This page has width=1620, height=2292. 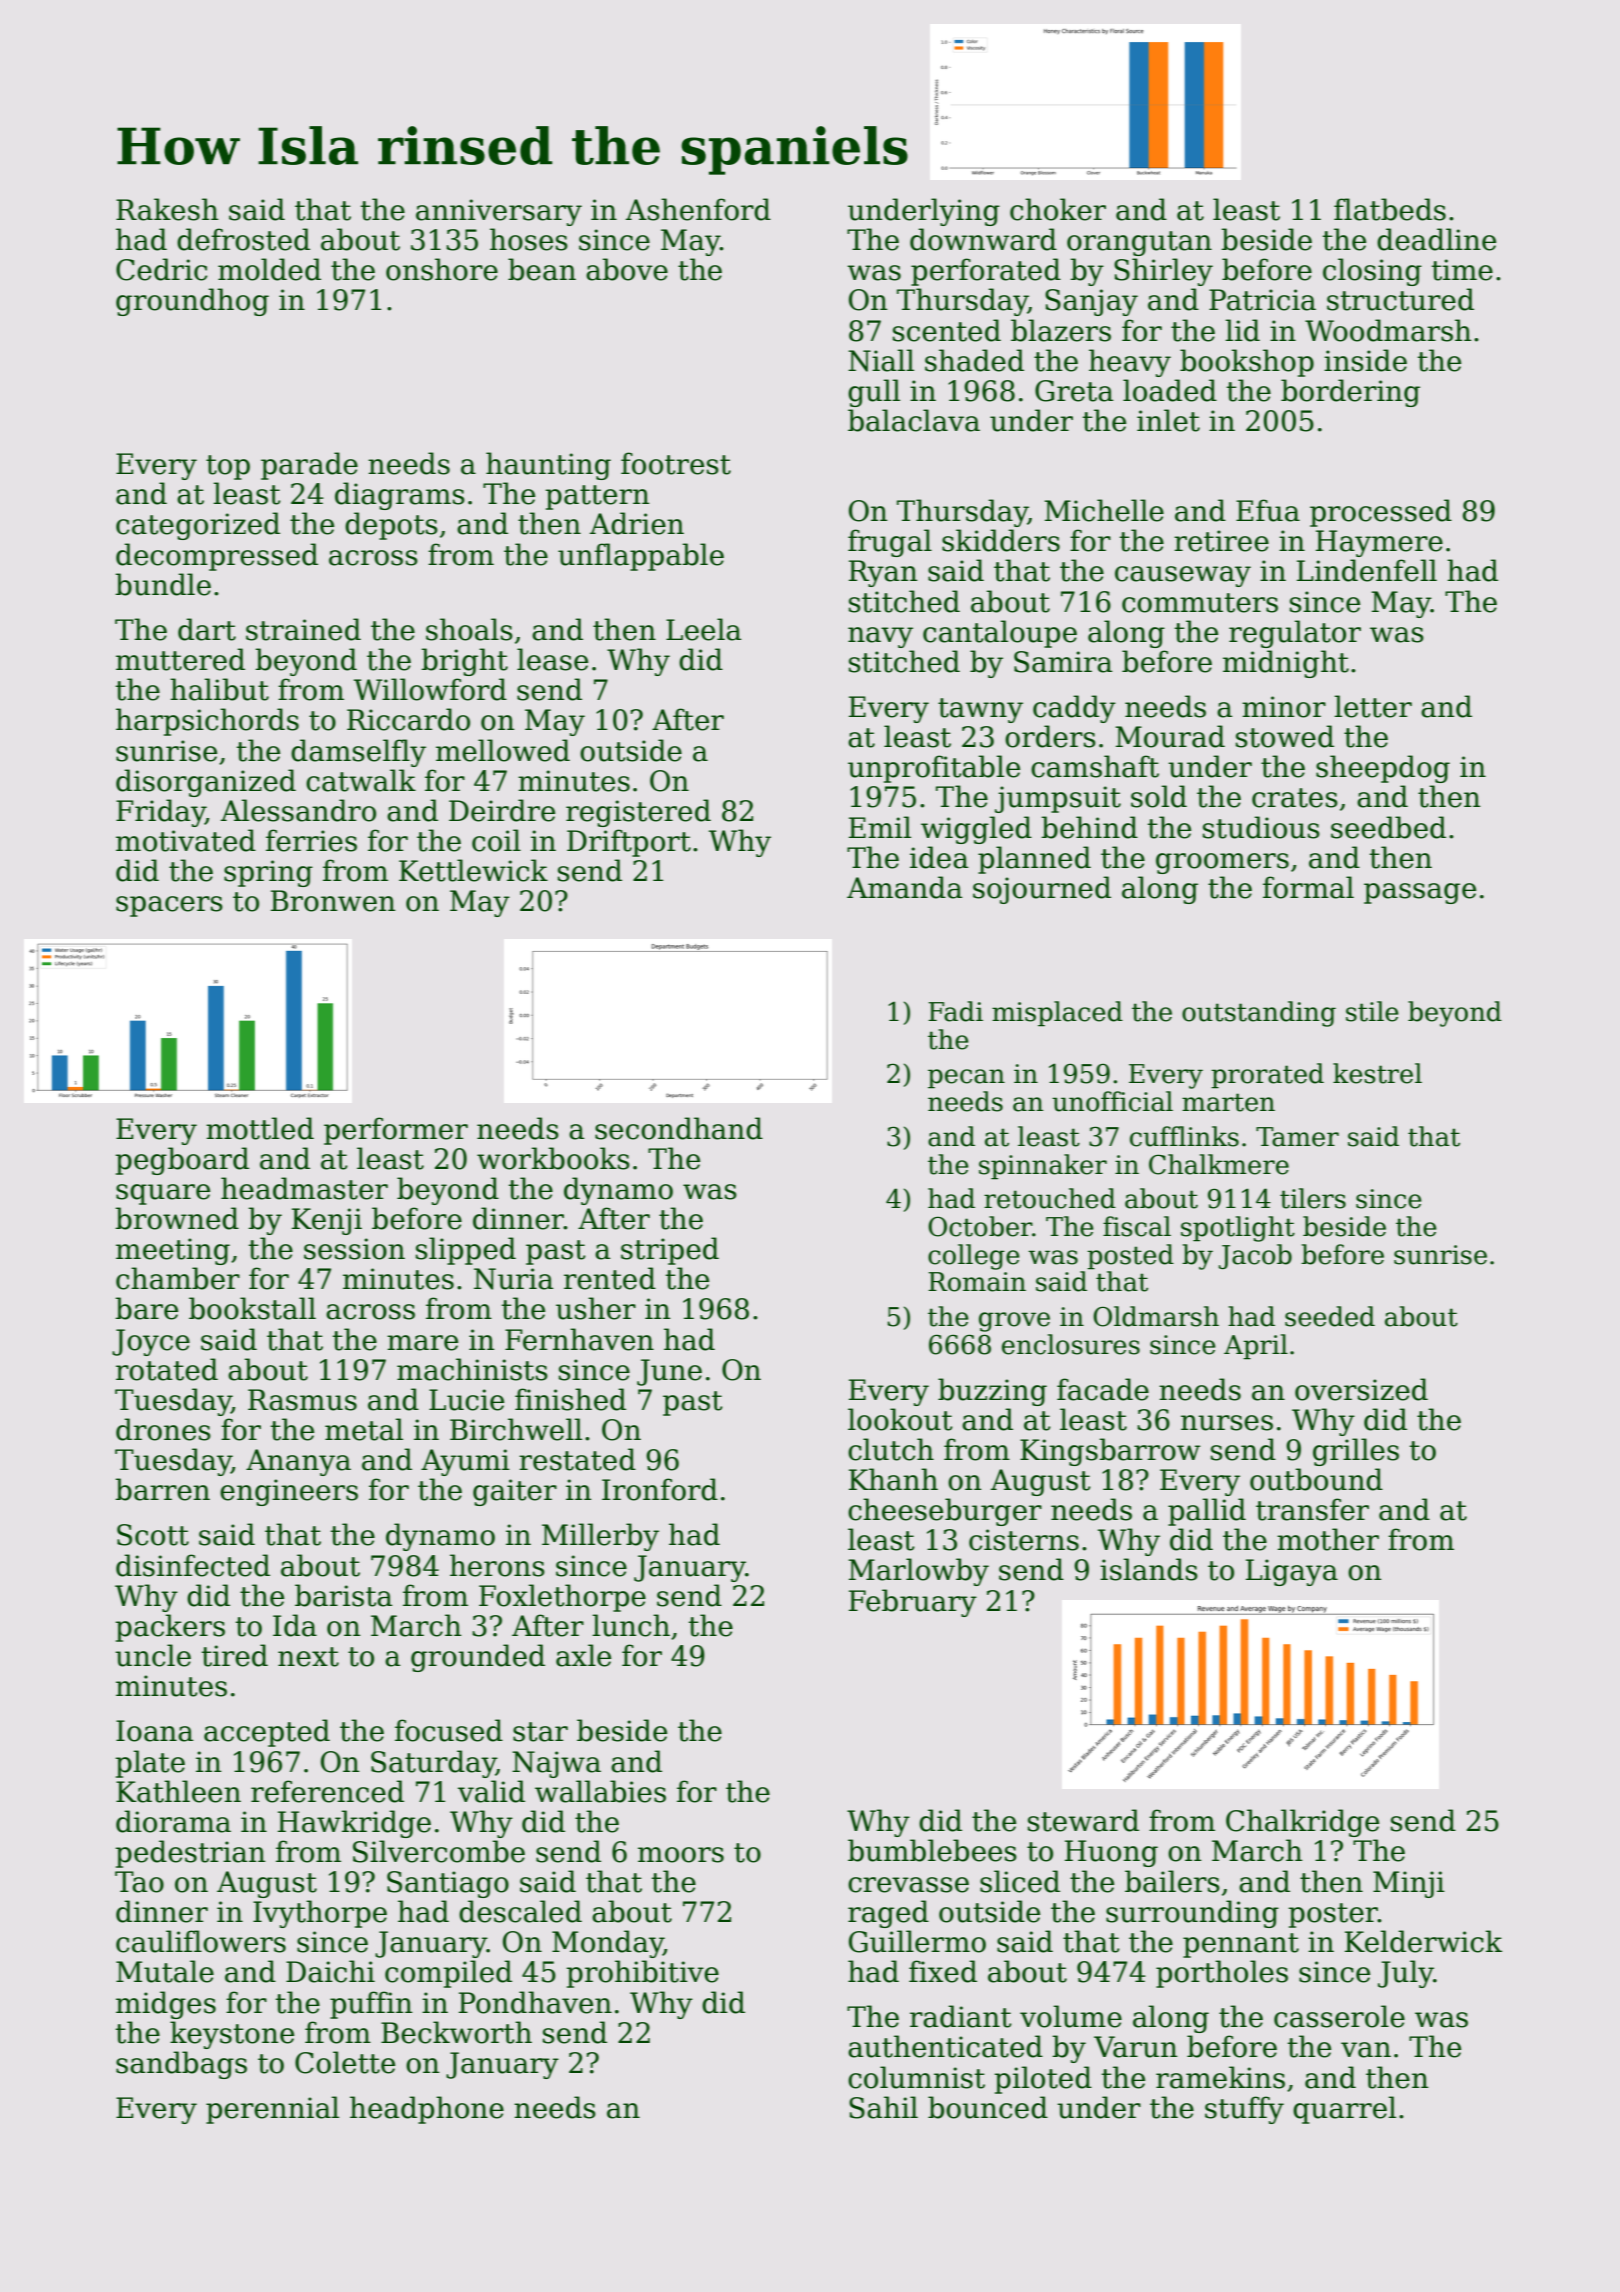 What do you see at coordinates (988, 2107) in the page?
I see `bounced` at bounding box center [988, 2107].
